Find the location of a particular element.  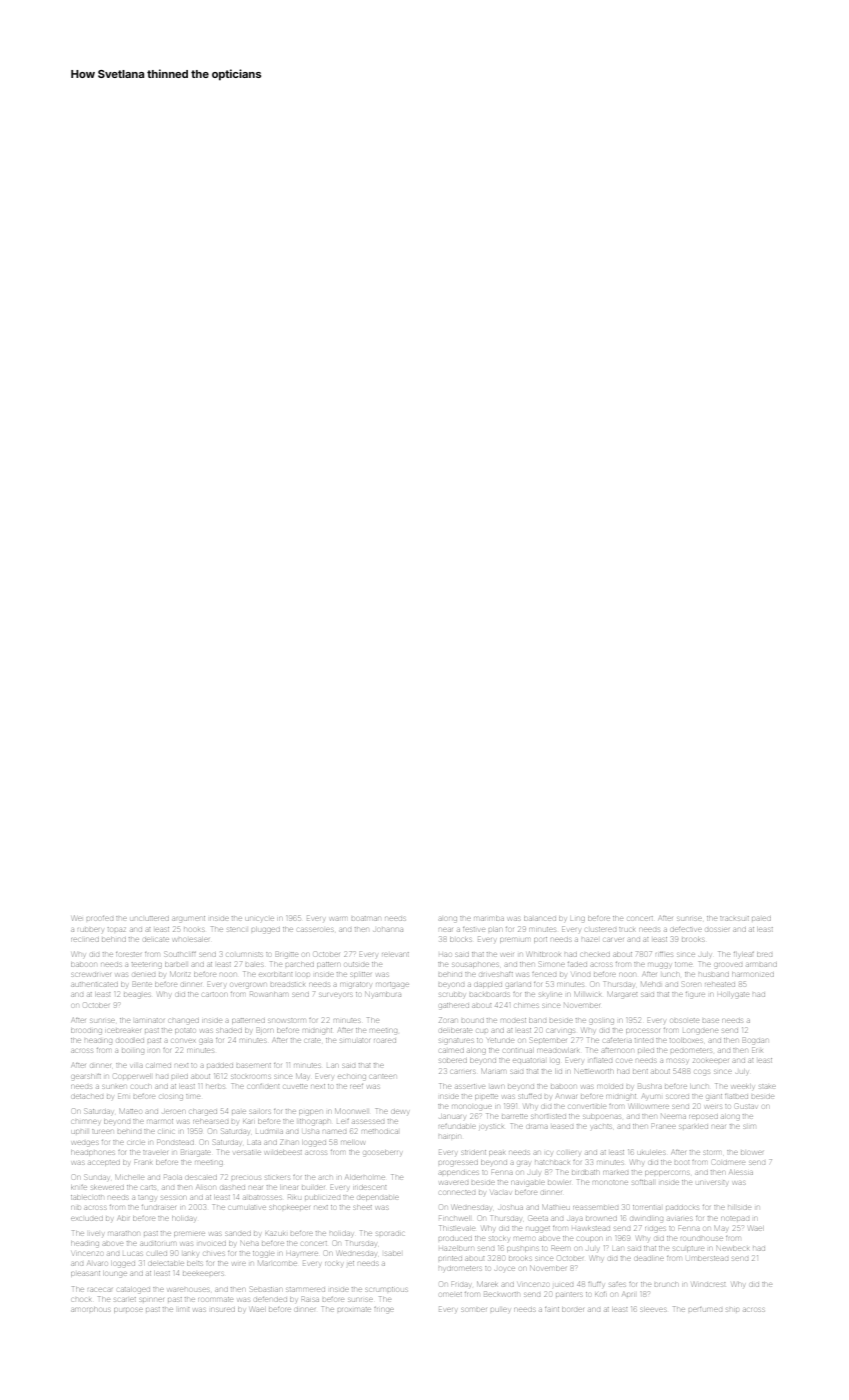

Paola is located at coordinates (173, 1177).
